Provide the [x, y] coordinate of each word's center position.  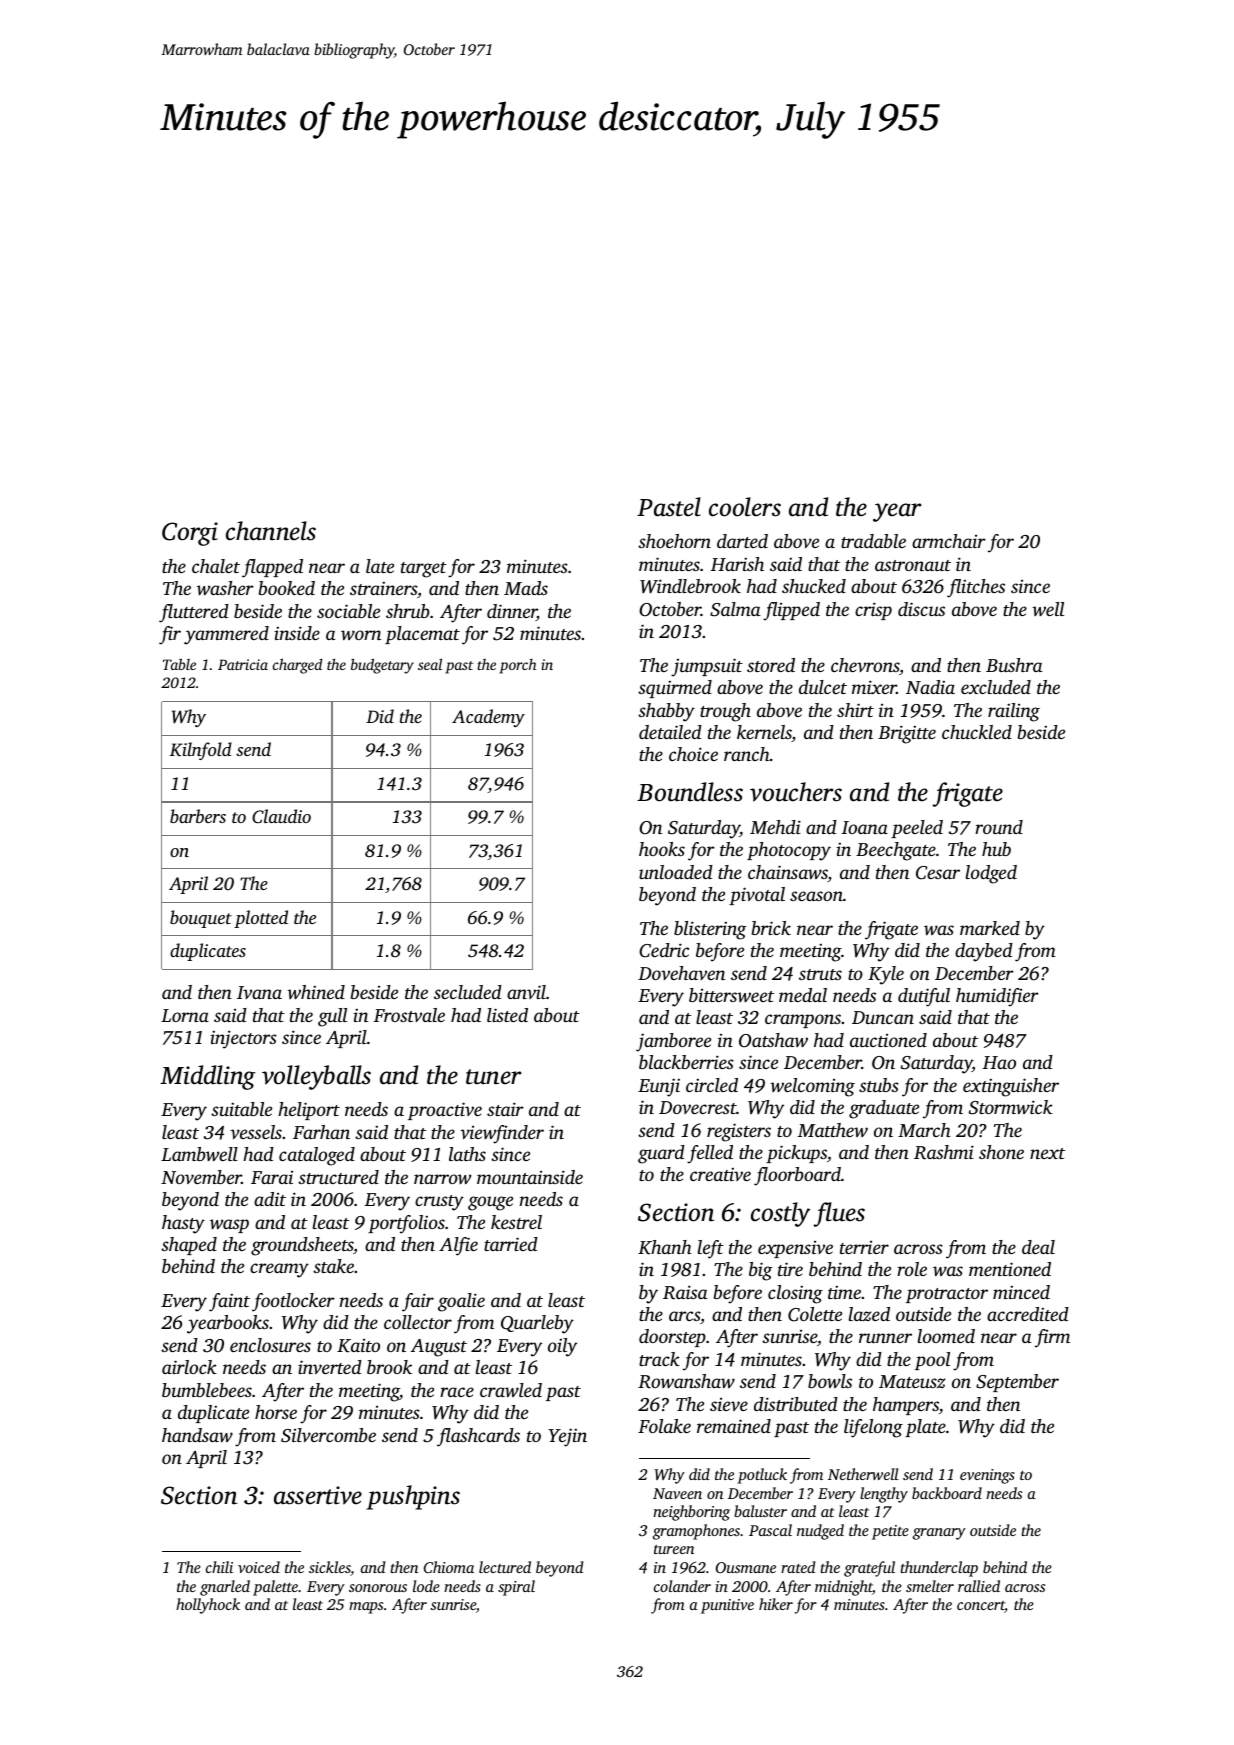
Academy [488, 718]
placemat [422, 635]
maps [366, 1608]
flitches [976, 588]
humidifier [997, 997]
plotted [261, 919]
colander [682, 1586]
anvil [526, 992]
